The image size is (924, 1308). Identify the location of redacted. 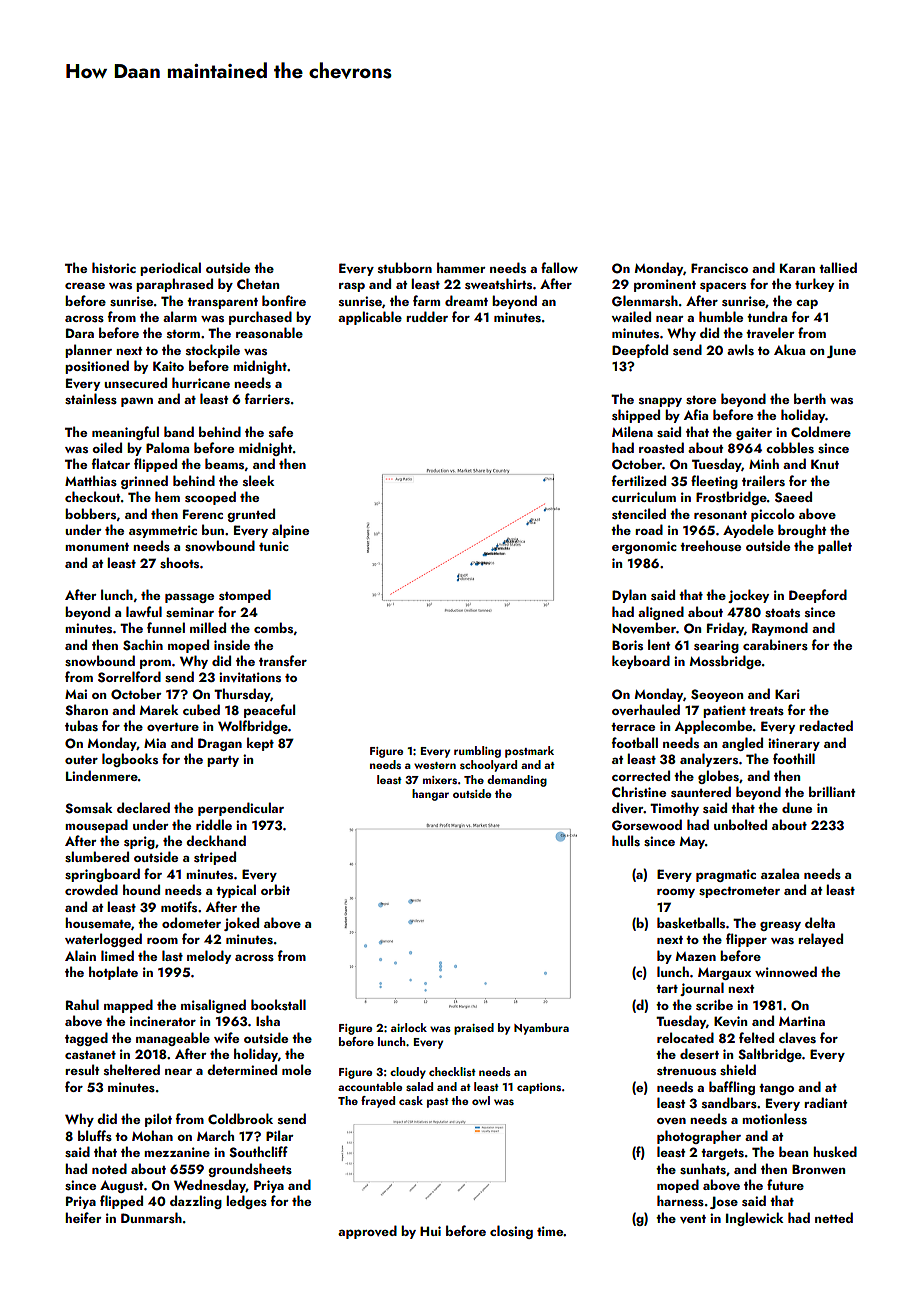
(826, 725).
